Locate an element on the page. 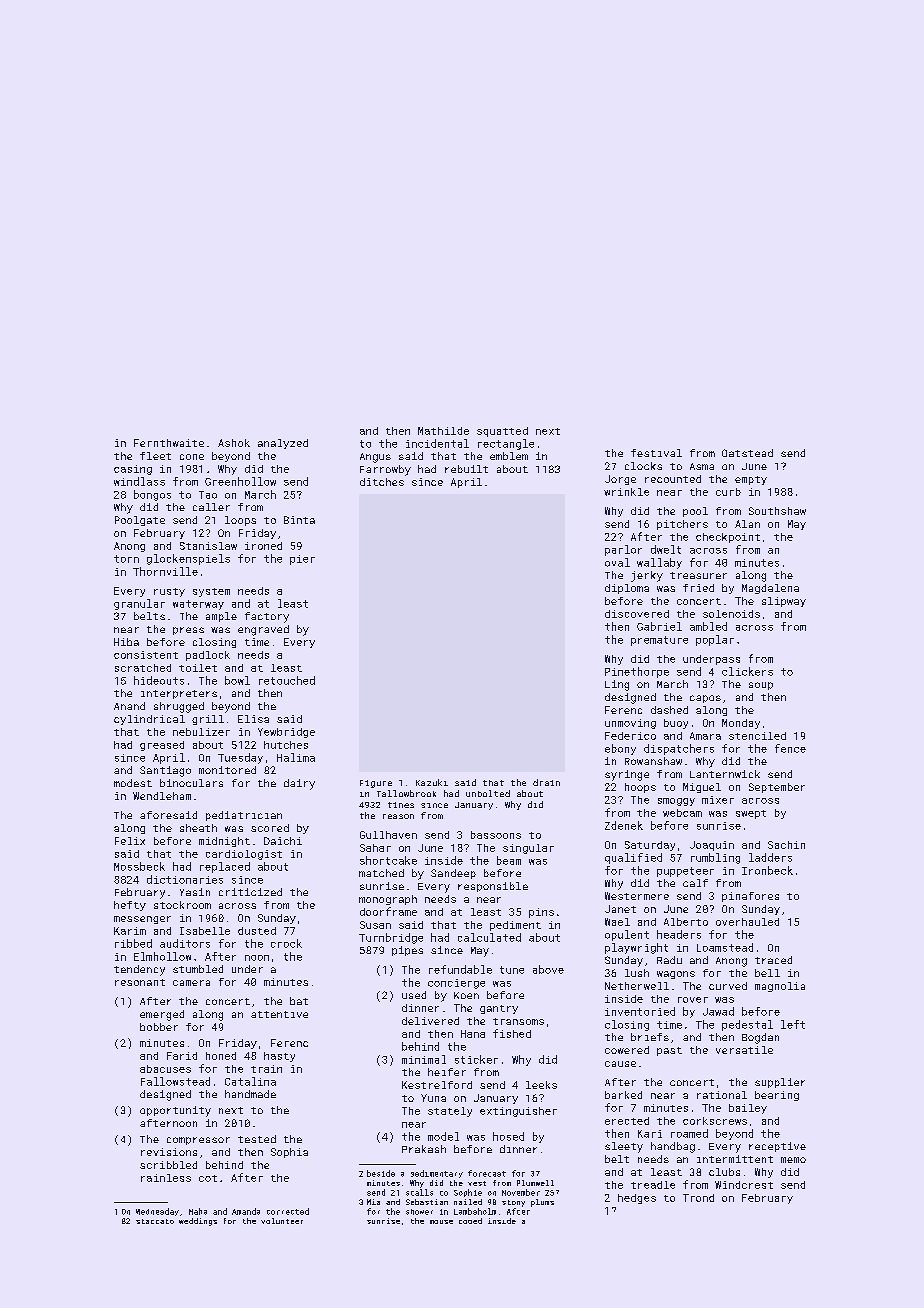  squatted is located at coordinates (502, 432).
